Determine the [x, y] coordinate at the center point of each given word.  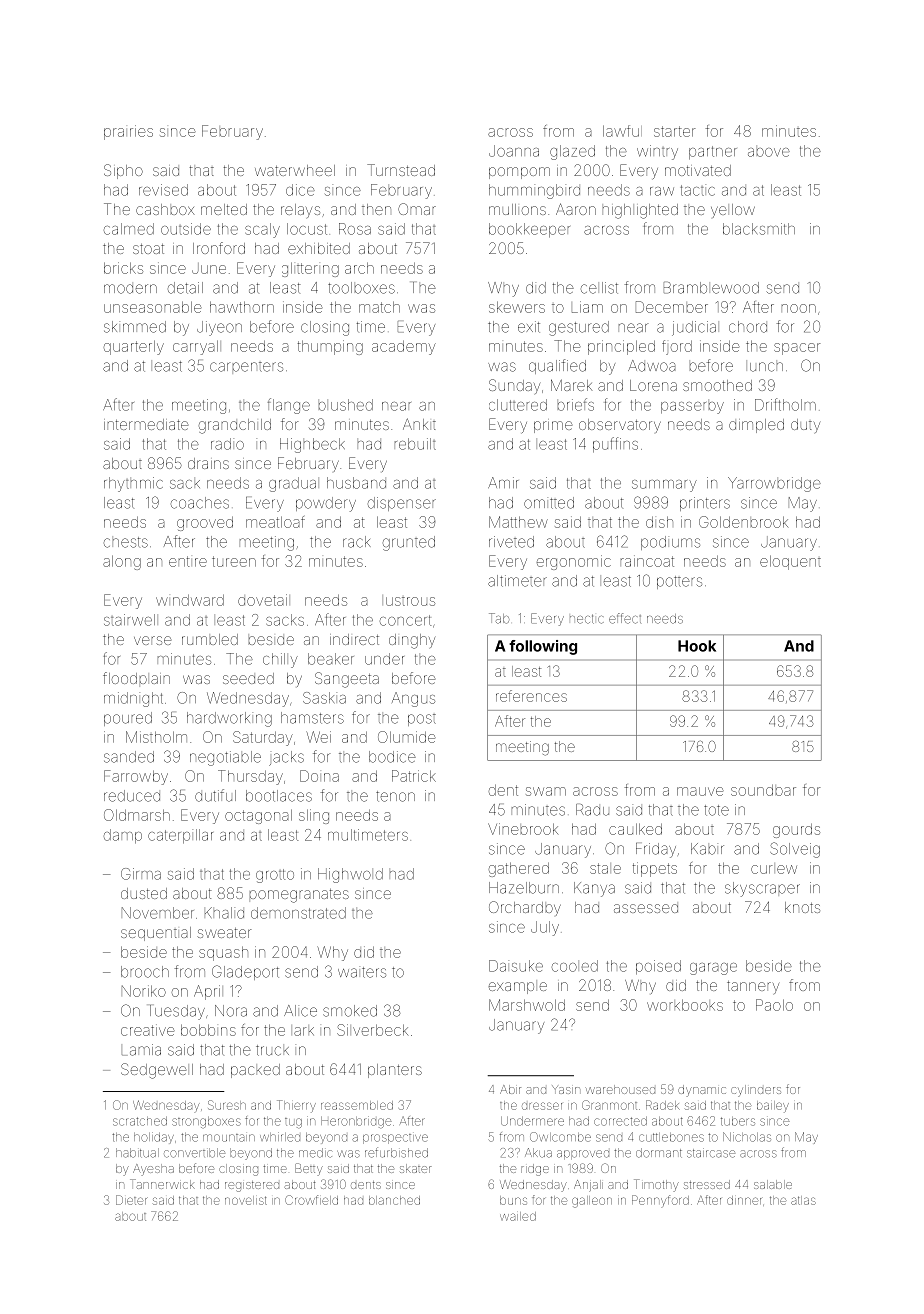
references [531, 696]
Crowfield [311, 1200]
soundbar [763, 790]
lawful [621, 131]
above [769, 152]
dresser [542, 1106]
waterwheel [295, 170]
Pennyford [660, 1200]
